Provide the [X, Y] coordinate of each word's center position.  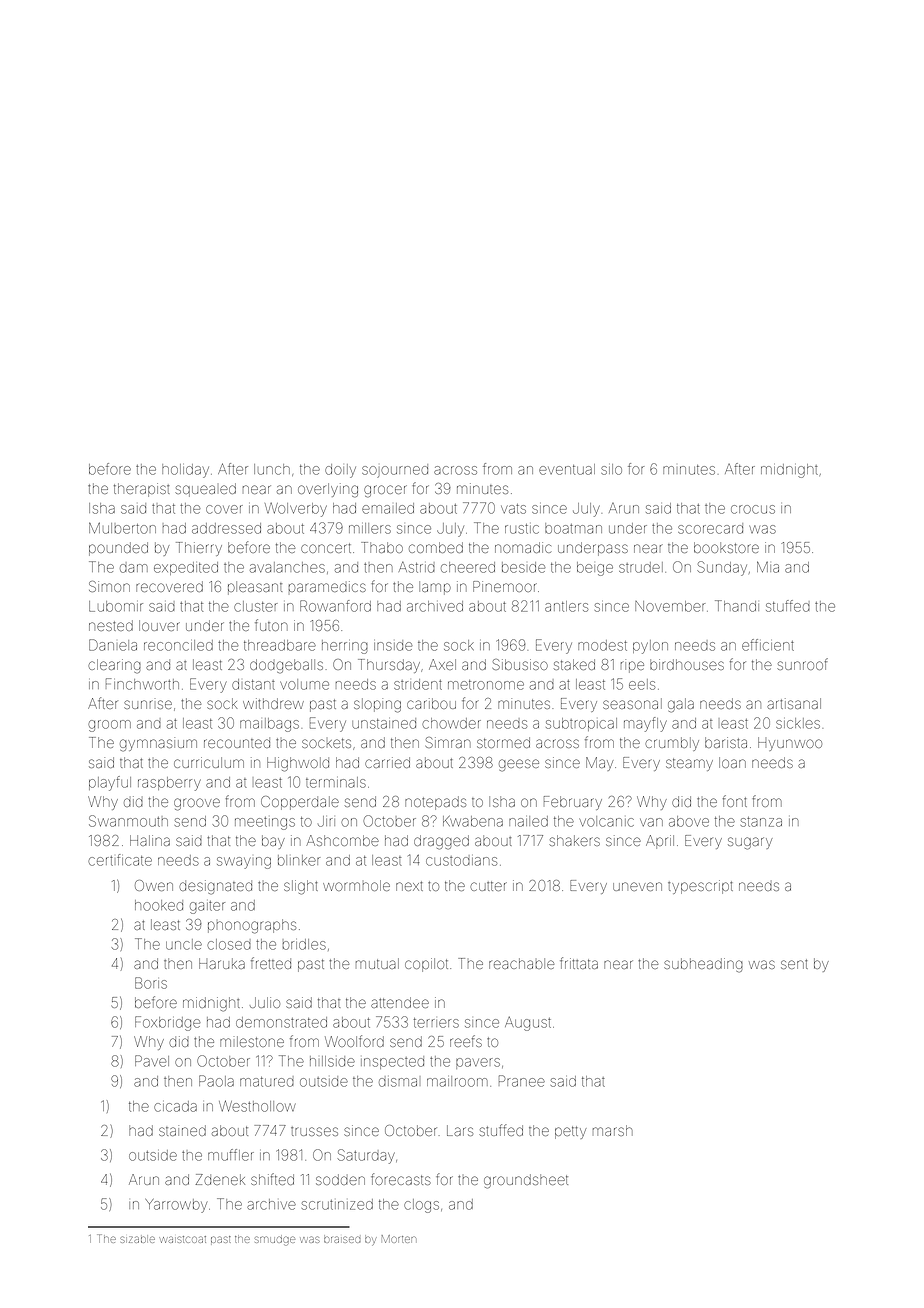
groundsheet [526, 1181]
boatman [573, 528]
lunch [272, 469]
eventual [567, 469]
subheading [703, 965]
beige [595, 569]
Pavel [152, 1061]
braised [342, 1239]
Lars [460, 1130]
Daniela [113, 645]
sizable [138, 1239]
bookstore [726, 547]
